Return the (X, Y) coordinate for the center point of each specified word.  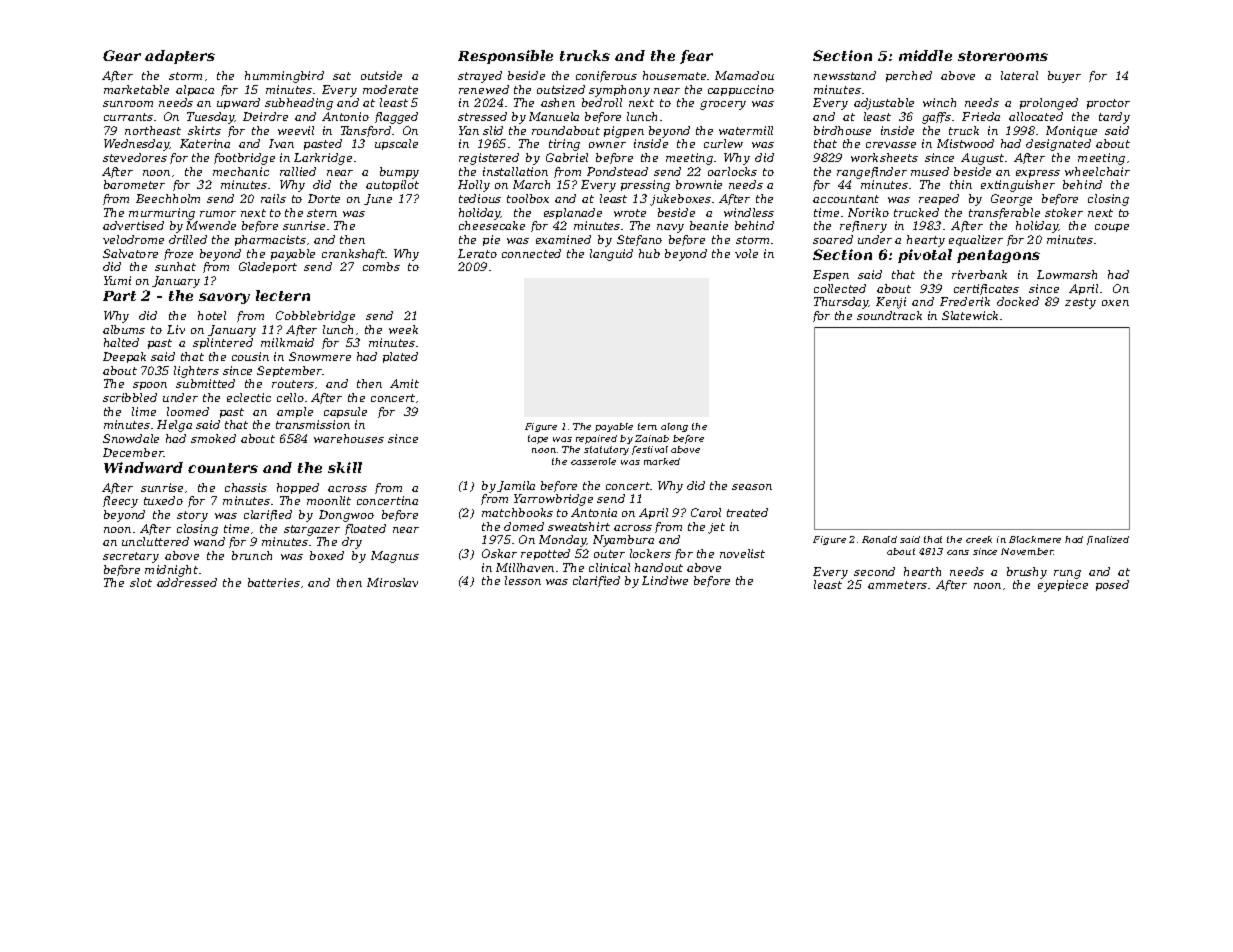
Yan (469, 130)
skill (345, 467)
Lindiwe (665, 580)
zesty (1080, 303)
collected (840, 288)
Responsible (505, 57)
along (674, 427)
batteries (274, 582)
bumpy (399, 173)
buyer (1064, 77)
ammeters (897, 585)
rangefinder (872, 173)
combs (381, 266)
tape (538, 439)
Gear (122, 55)
